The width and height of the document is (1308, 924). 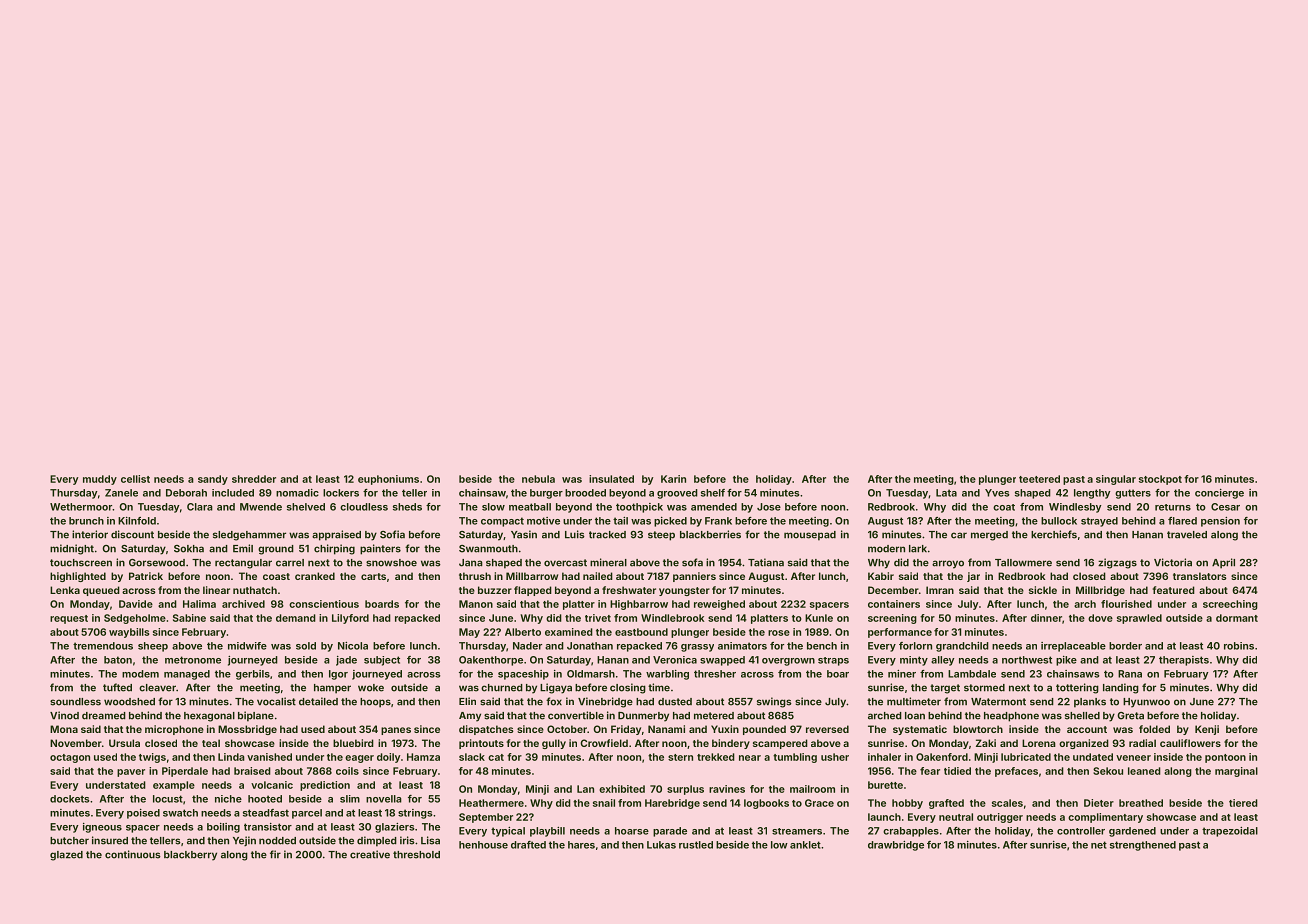 What do you see at coordinates (1130, 674) in the document?
I see `Rana` at bounding box center [1130, 674].
